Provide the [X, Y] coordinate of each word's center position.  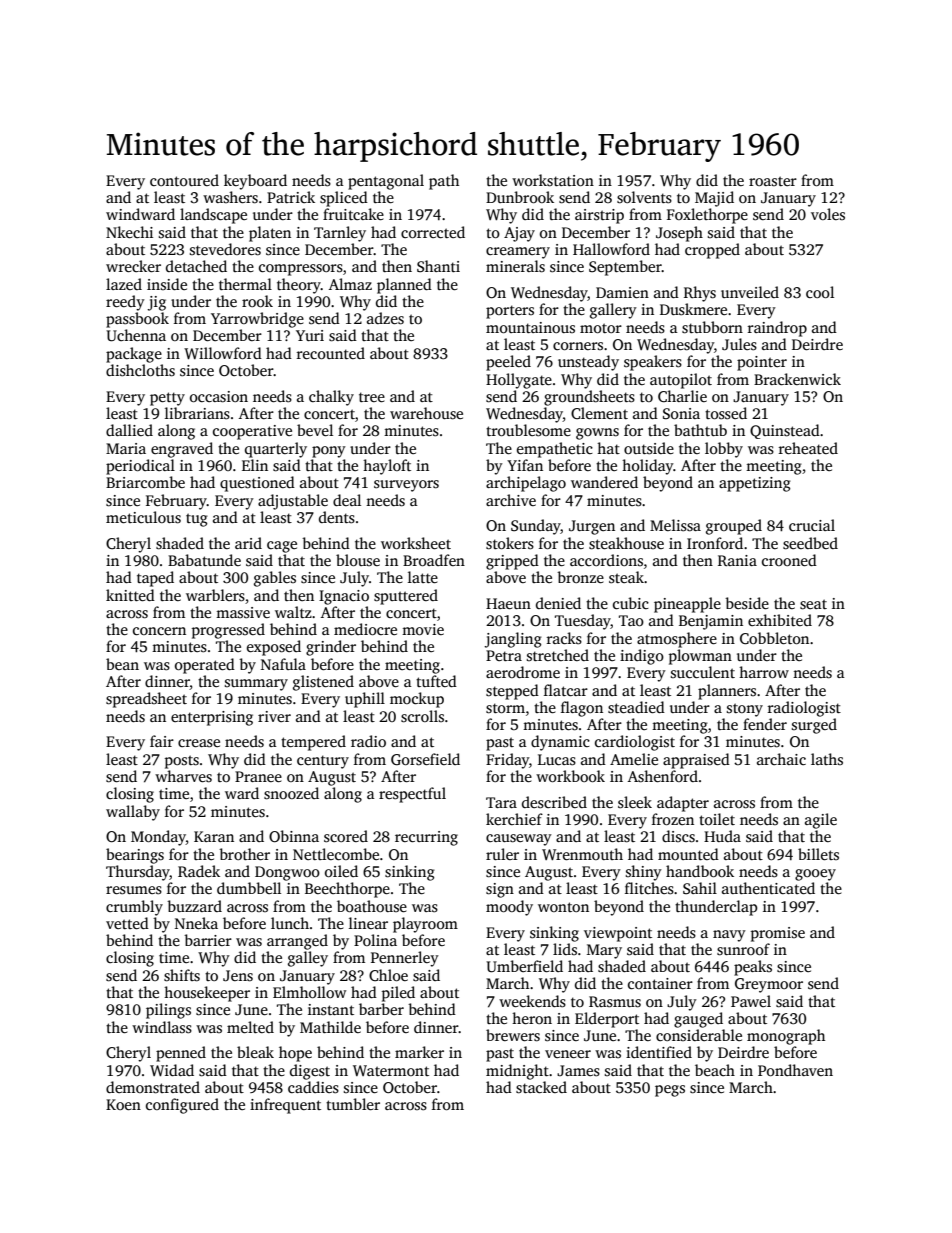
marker [419, 1052]
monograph [786, 1037]
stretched [558, 655]
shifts [182, 975]
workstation [553, 180]
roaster [773, 181]
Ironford [715, 543]
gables [275, 579]
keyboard [255, 182]
